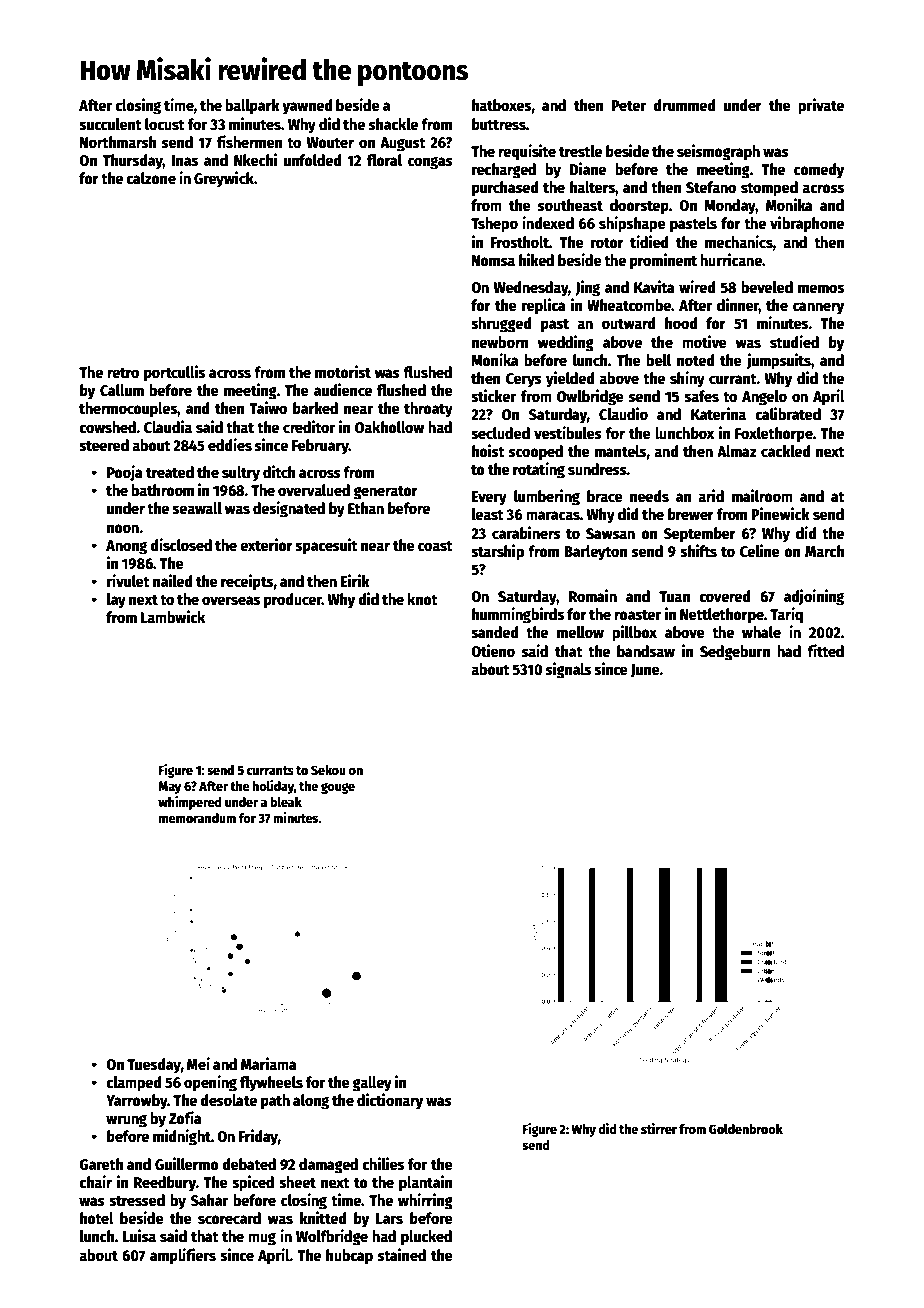  I want to click on hatboxes, so click(501, 105).
